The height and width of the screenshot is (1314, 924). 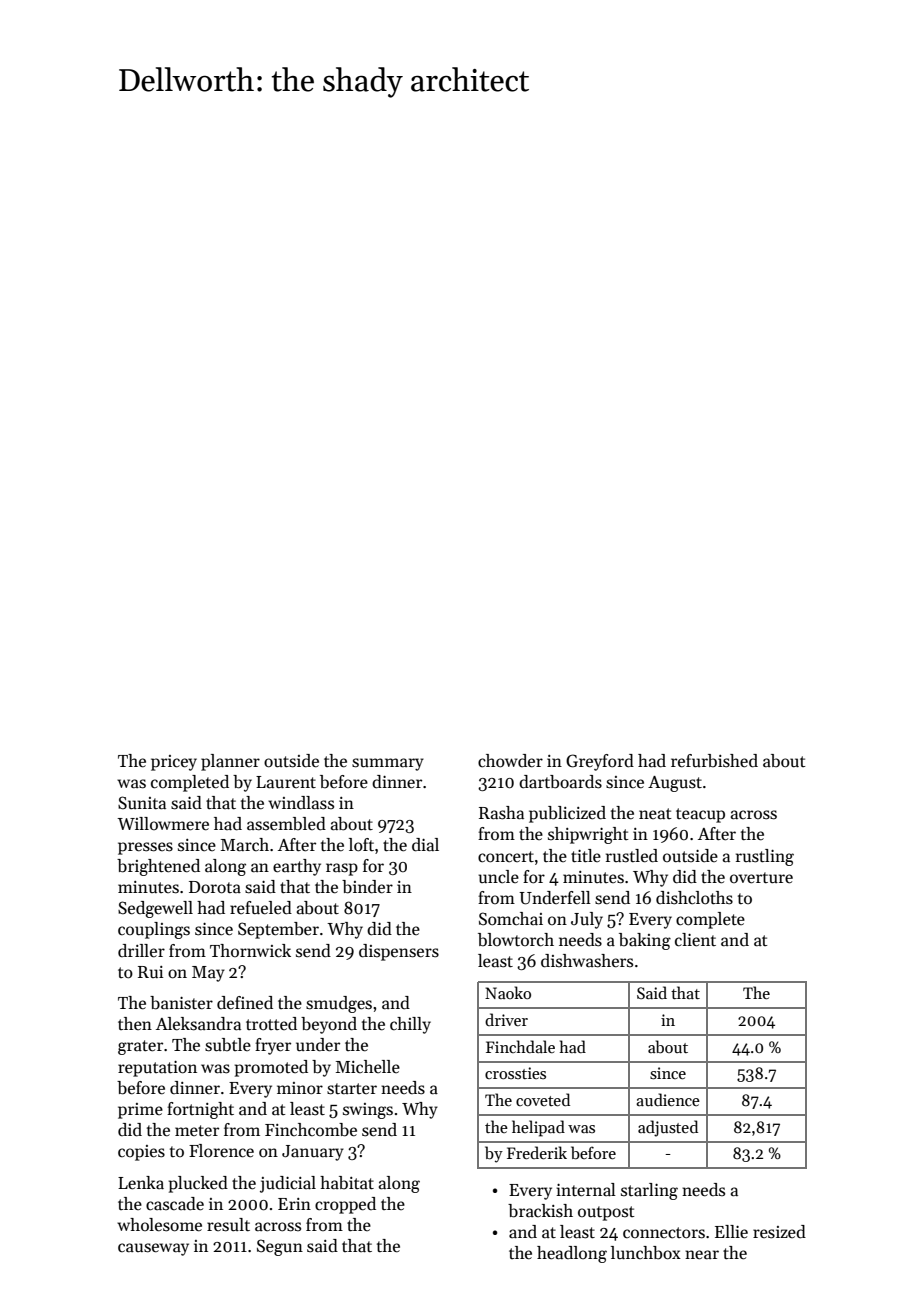 What do you see at coordinates (230, 762) in the screenshot?
I see `planner` at bounding box center [230, 762].
